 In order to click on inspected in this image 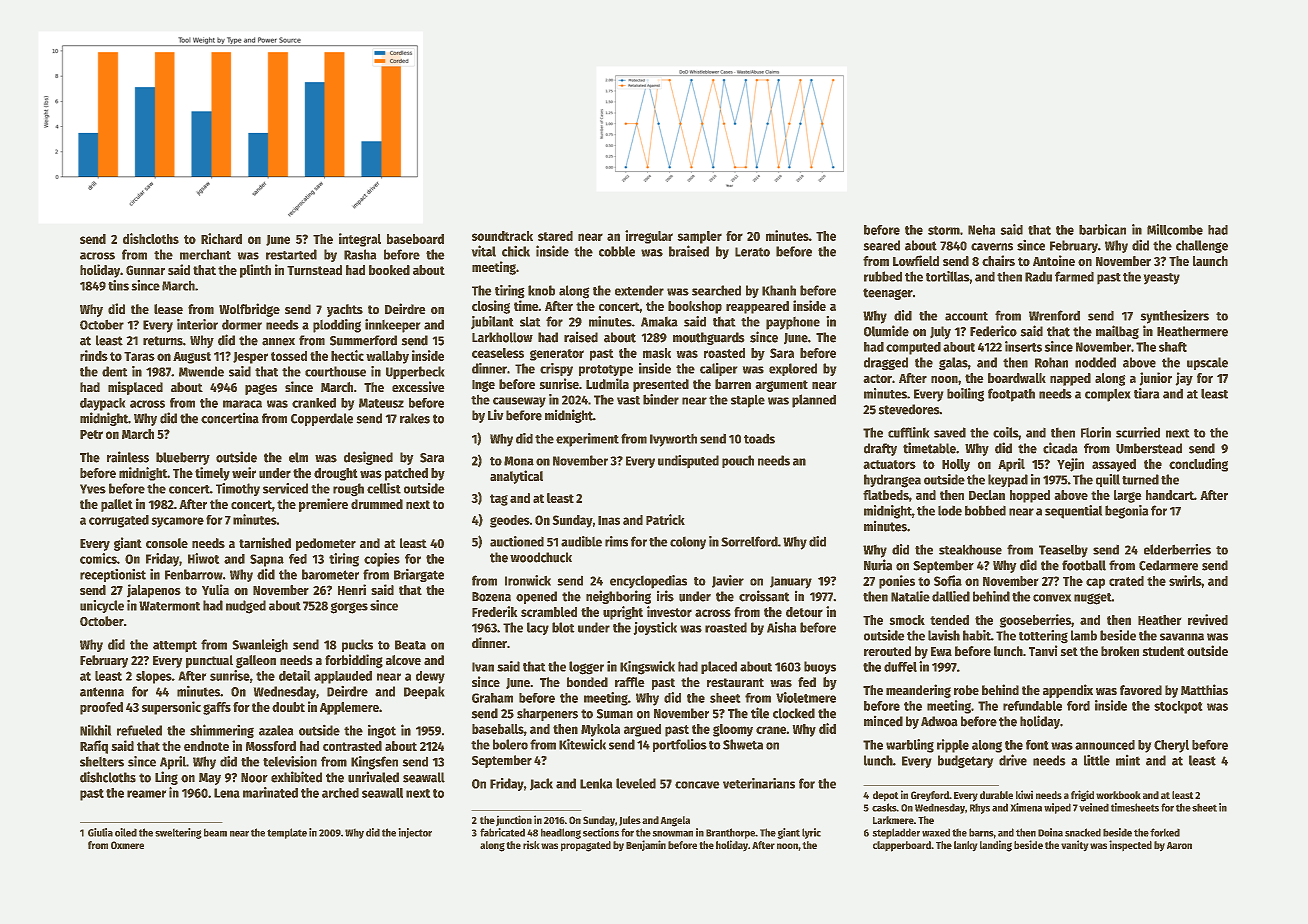, I will do `click(1130, 846)`.
